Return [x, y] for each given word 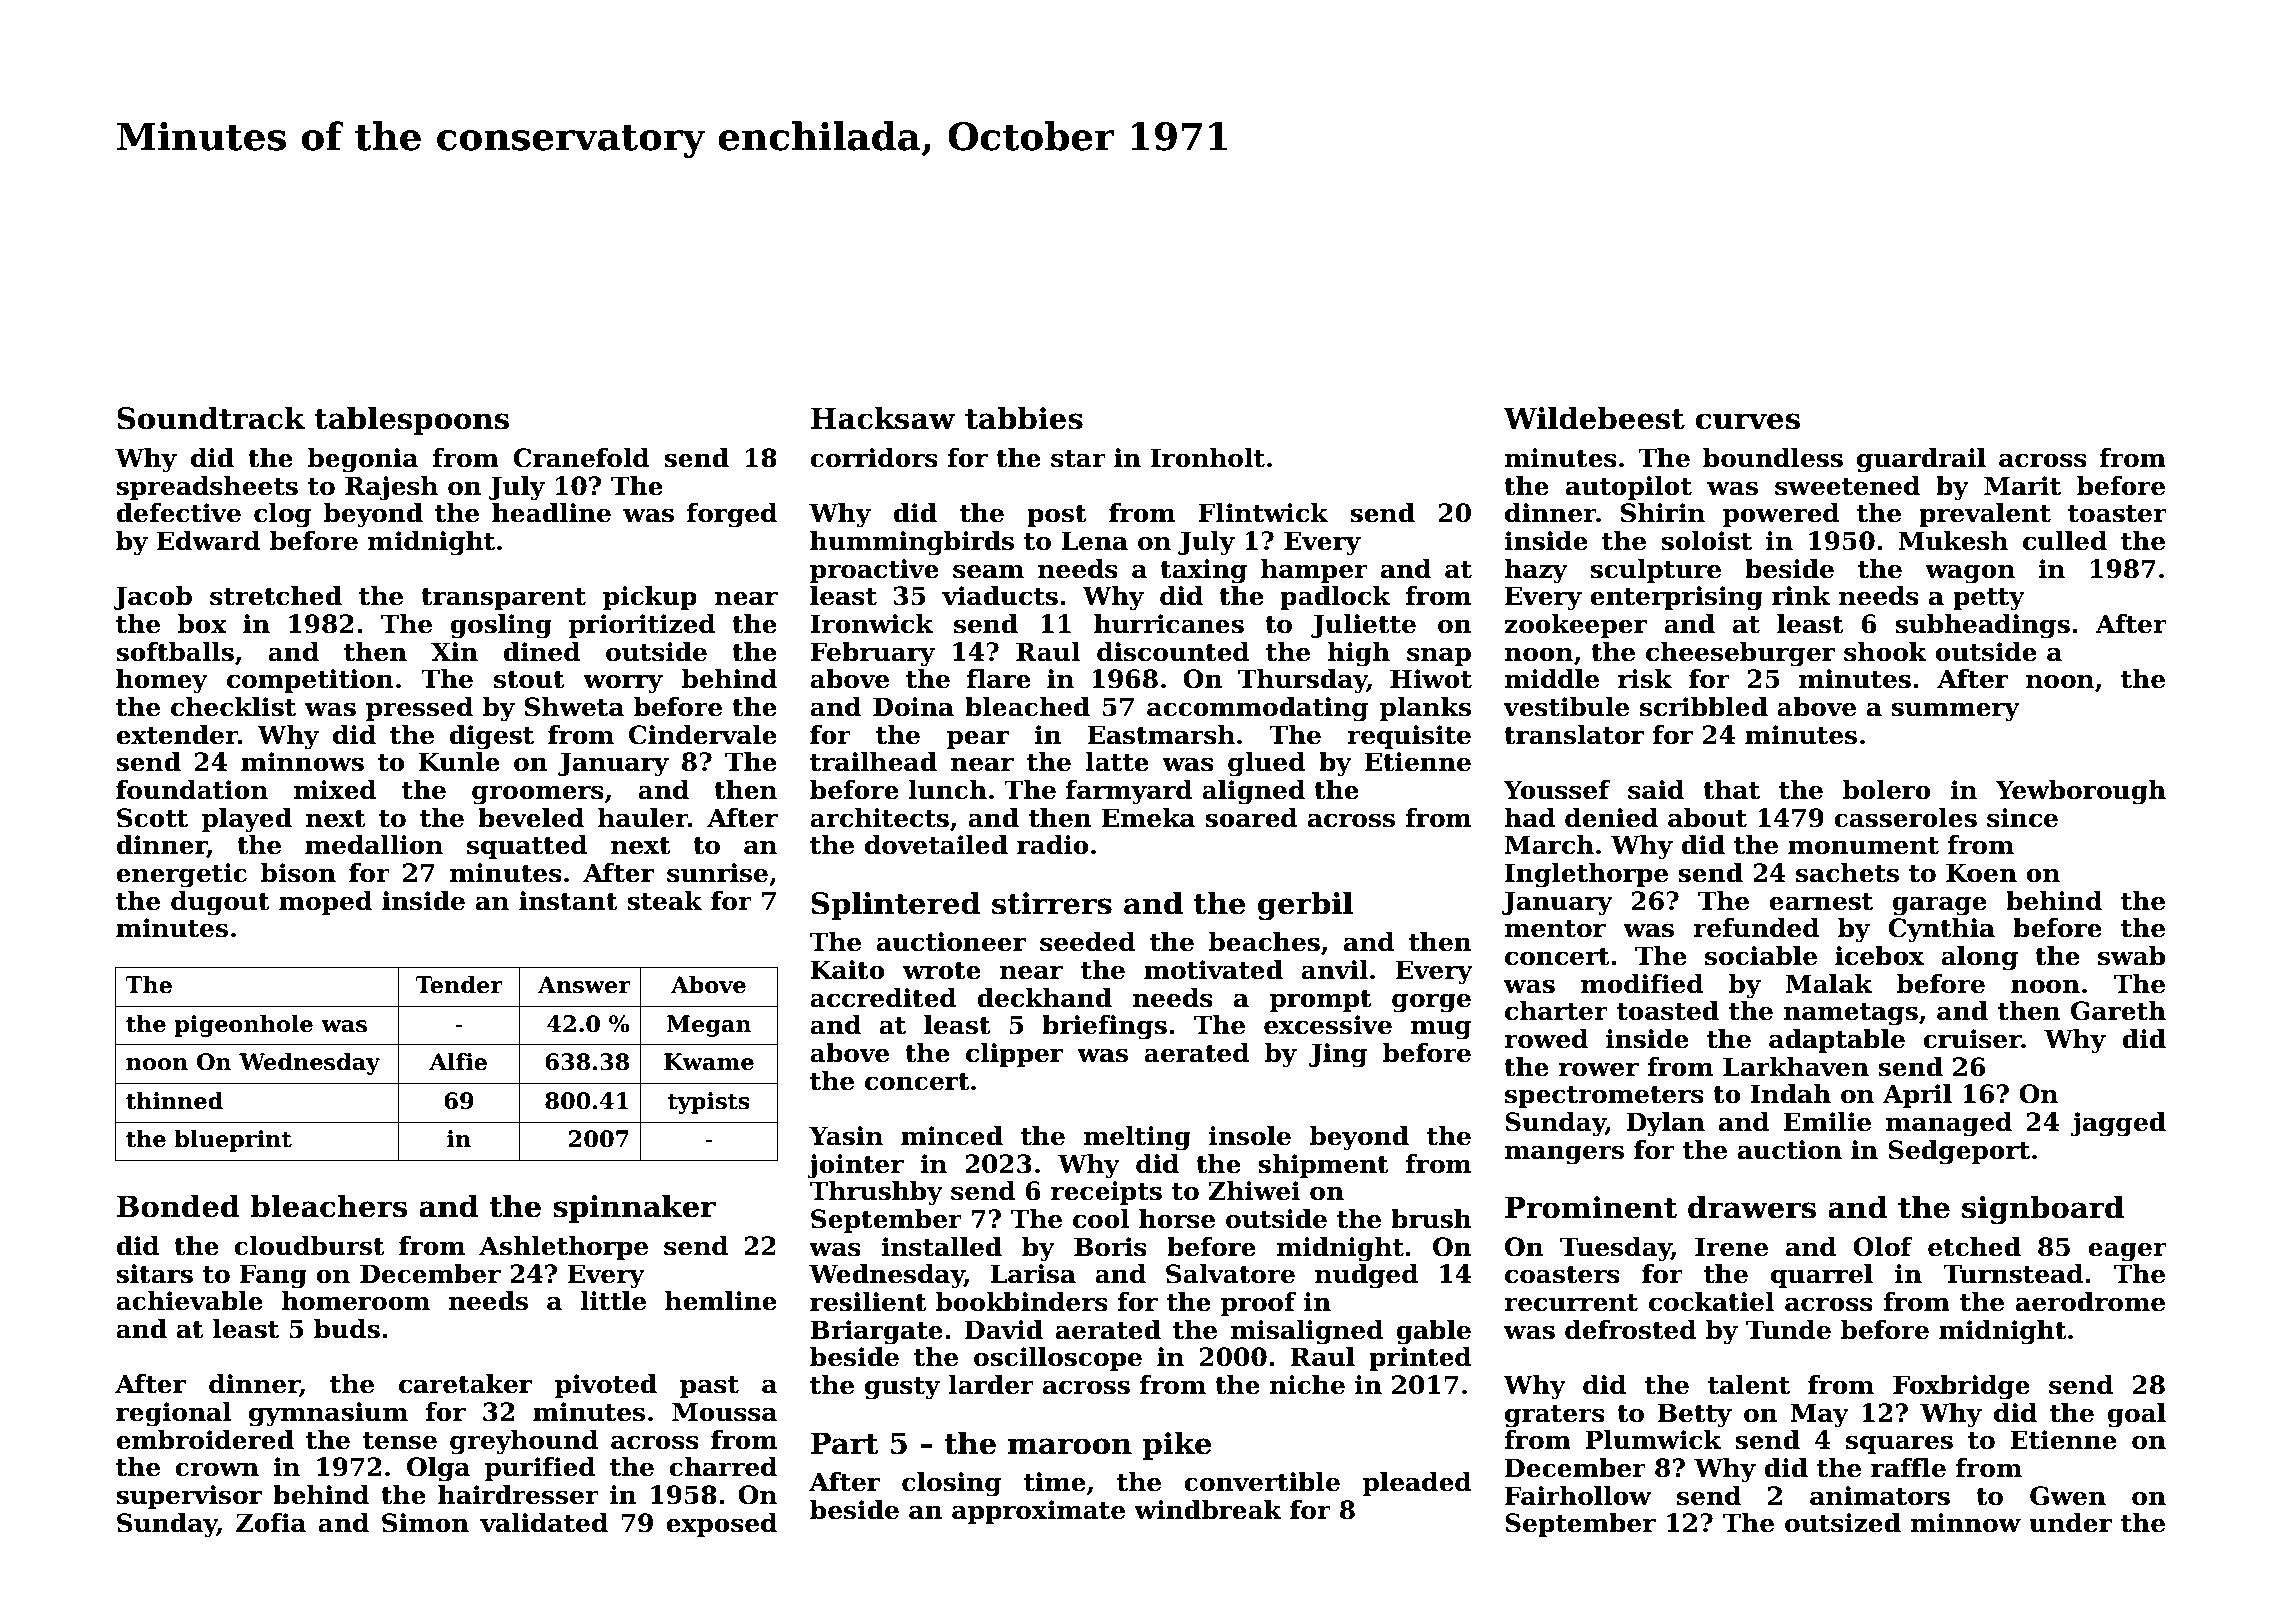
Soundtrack [211, 418]
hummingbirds [912, 543]
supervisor [189, 1497]
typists [709, 1103]
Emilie [1827, 1122]
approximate [1038, 1512]
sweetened [1847, 486]
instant [568, 901]
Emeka [1148, 818]
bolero [1887, 790]
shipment [1323, 1166]
